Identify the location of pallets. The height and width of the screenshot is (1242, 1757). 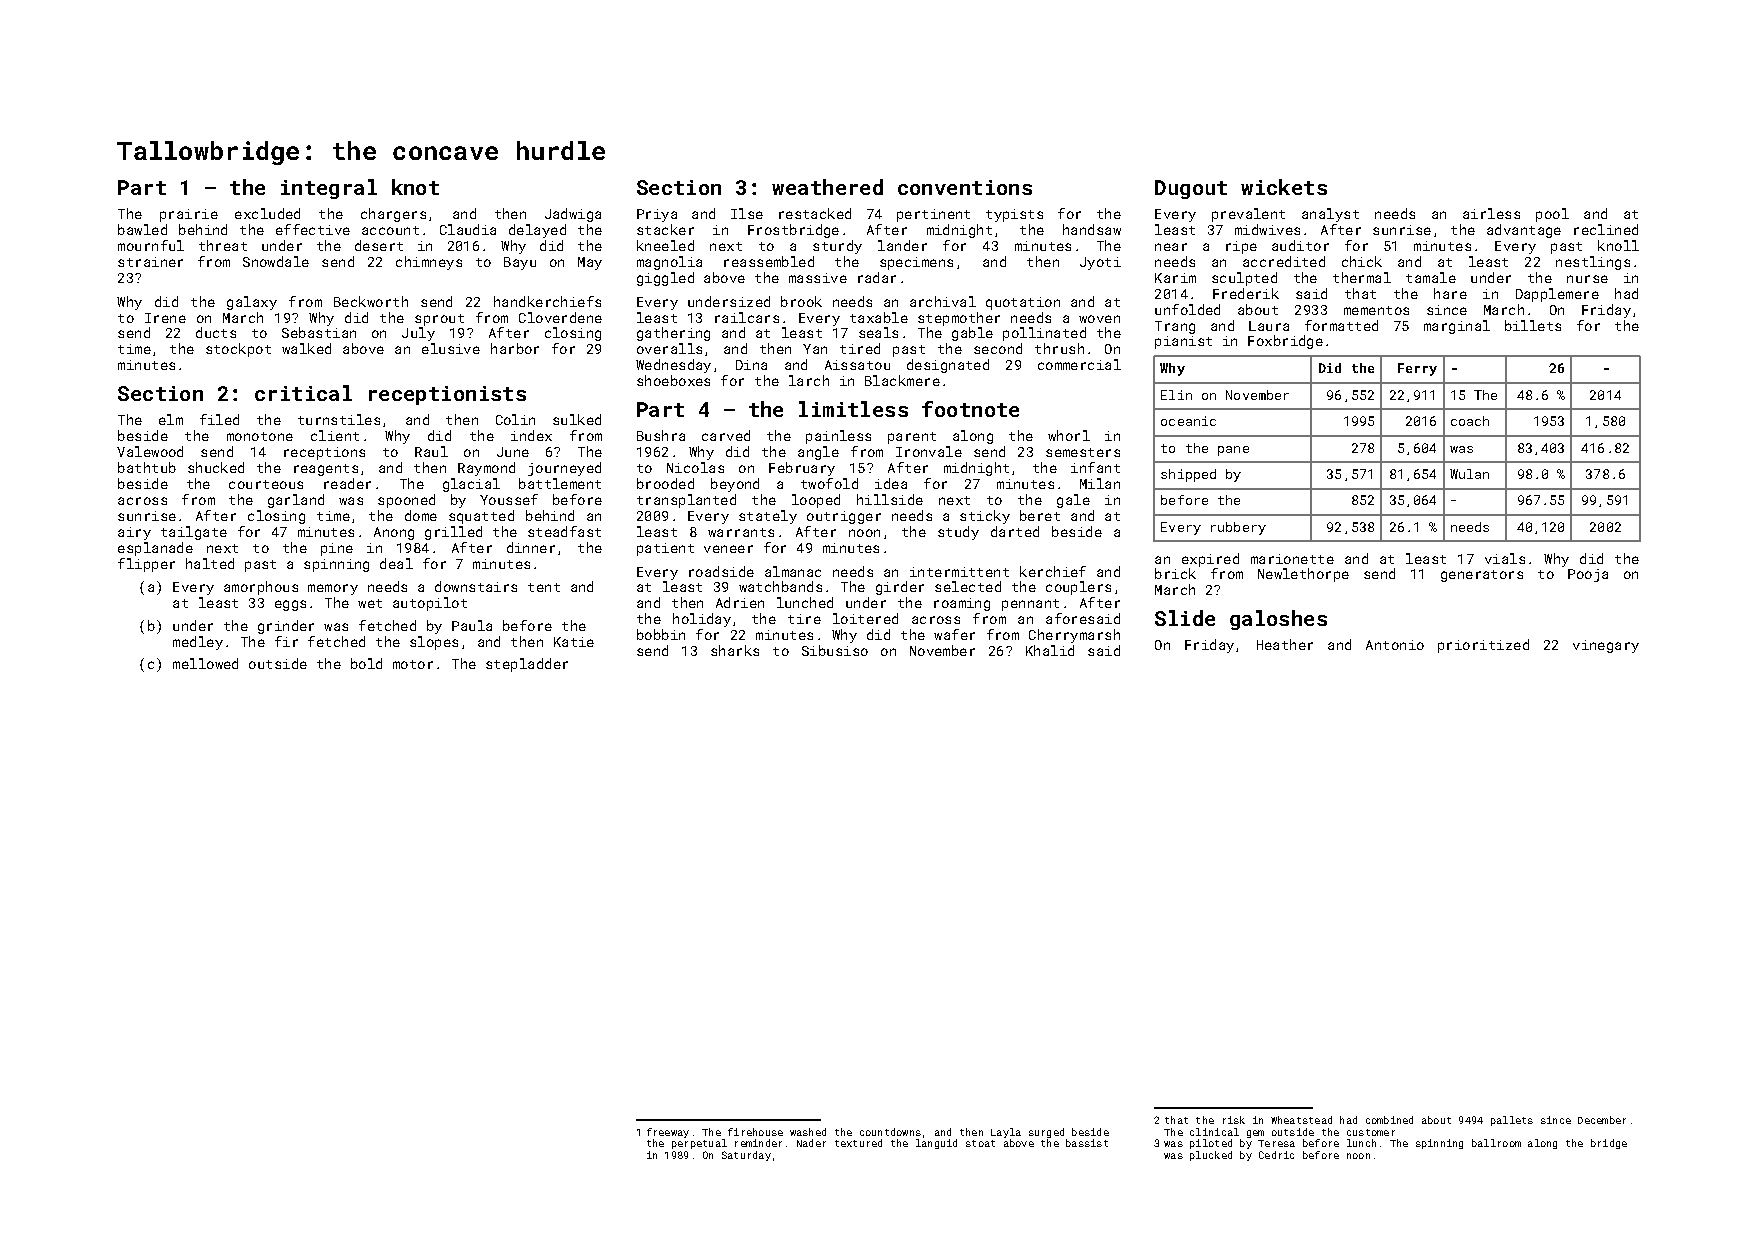
(1512, 1121).
